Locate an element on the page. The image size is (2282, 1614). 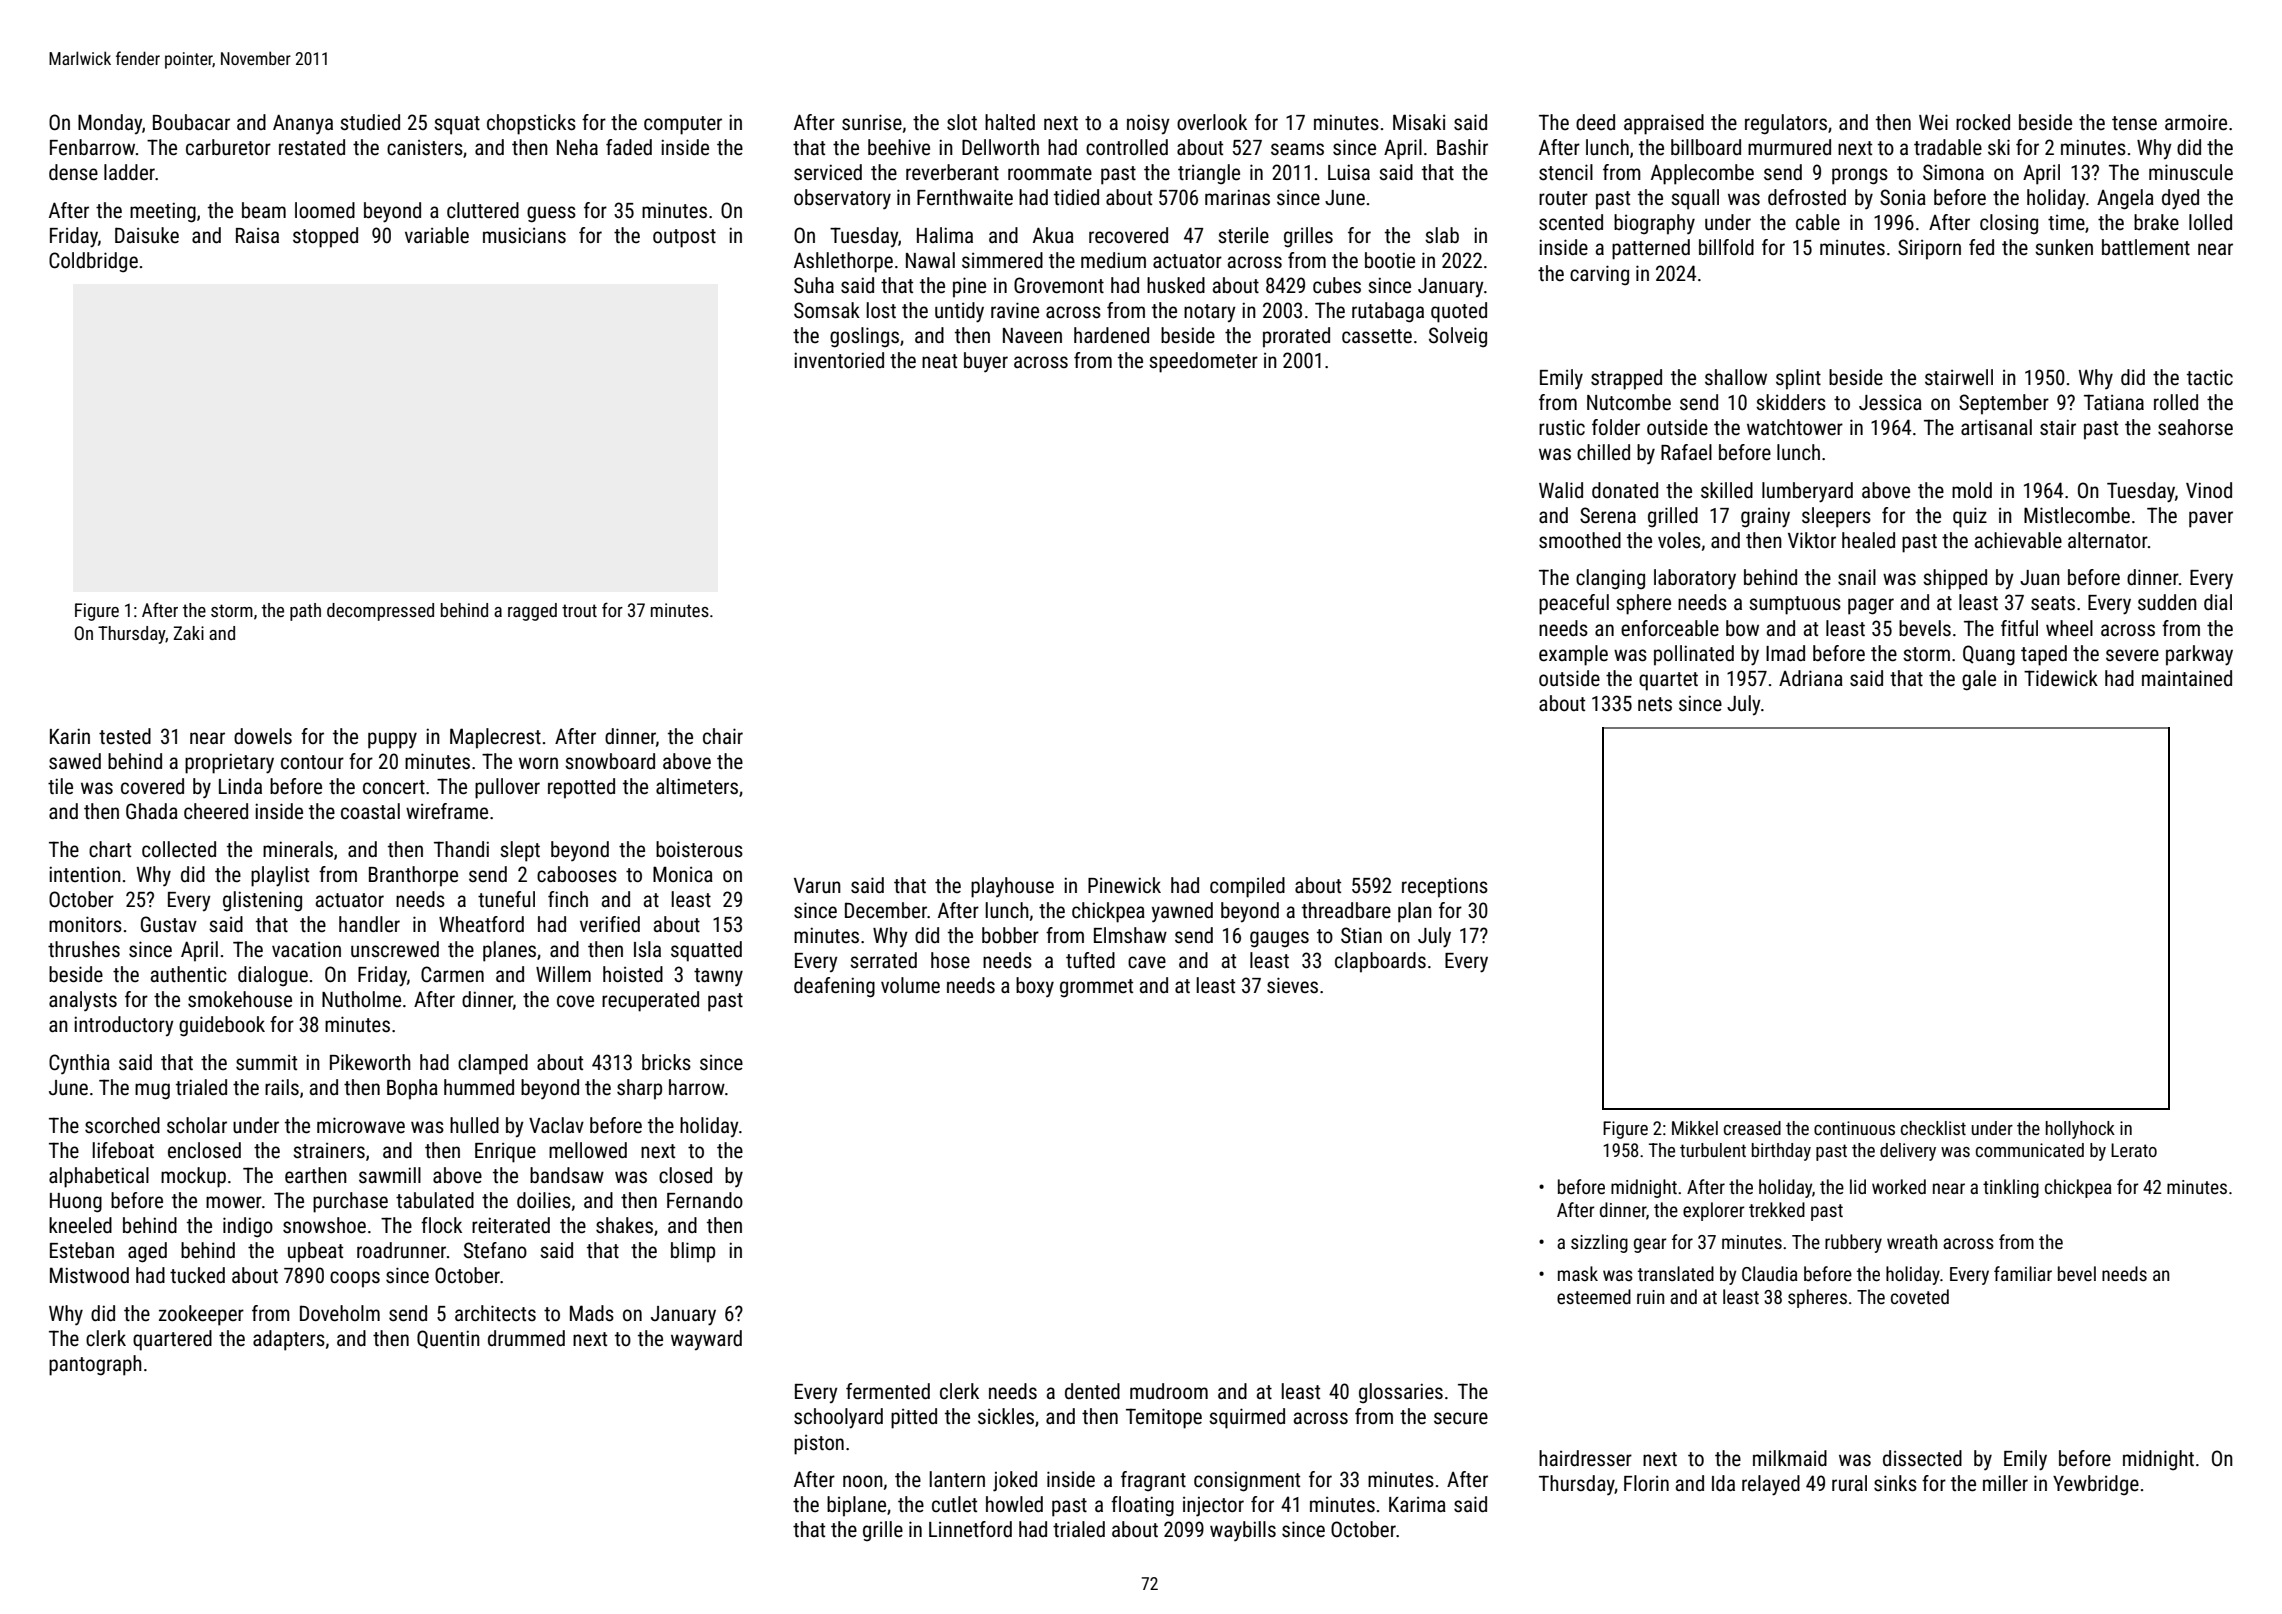
sieves is located at coordinates (1292, 985).
